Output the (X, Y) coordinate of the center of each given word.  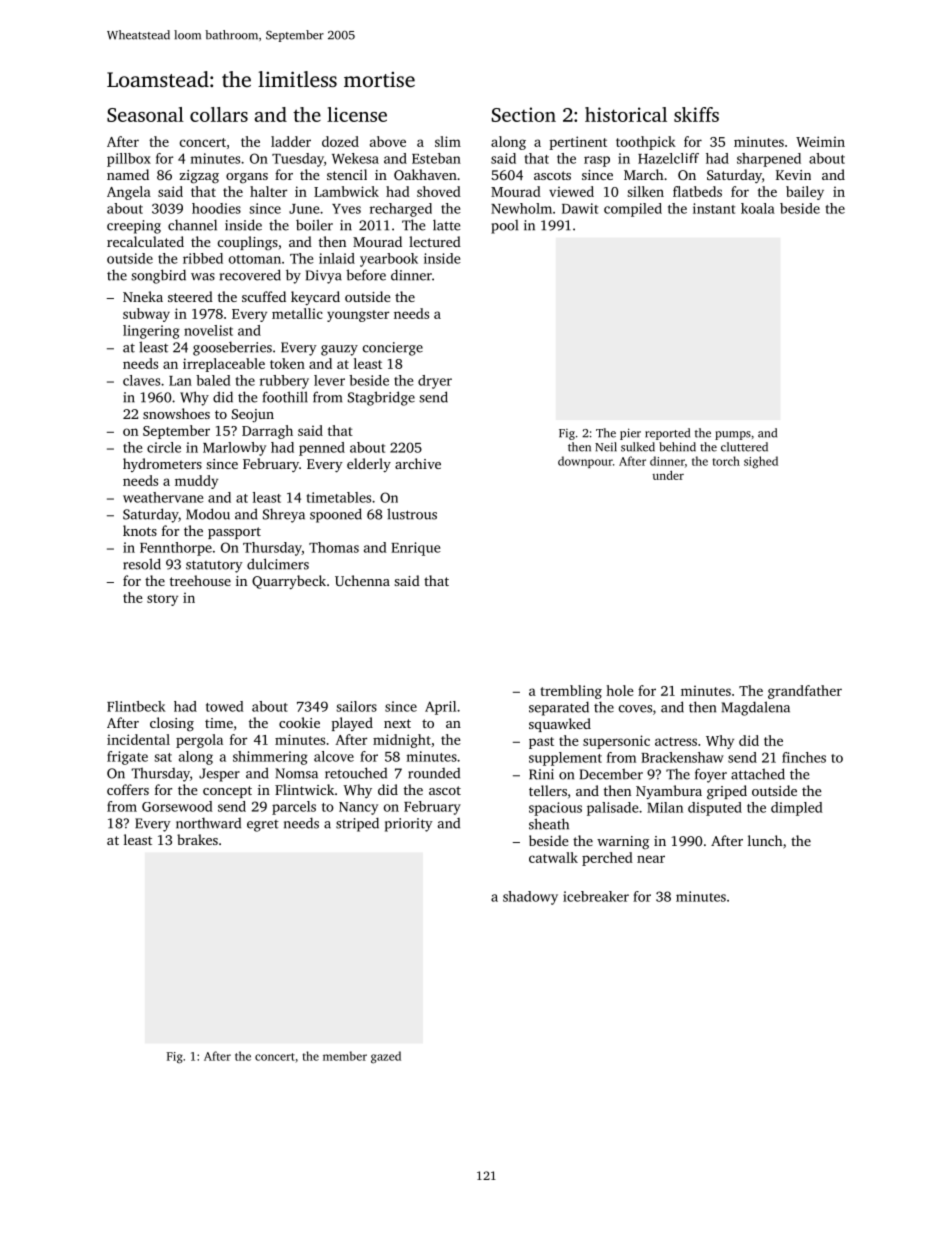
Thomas (334, 547)
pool (504, 227)
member (345, 1056)
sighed (761, 462)
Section (524, 114)
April (440, 708)
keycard (315, 298)
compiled (633, 210)
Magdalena (756, 708)
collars (219, 114)
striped (357, 824)
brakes (197, 839)
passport (234, 533)
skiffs (696, 114)
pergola (199, 741)
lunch (765, 840)
